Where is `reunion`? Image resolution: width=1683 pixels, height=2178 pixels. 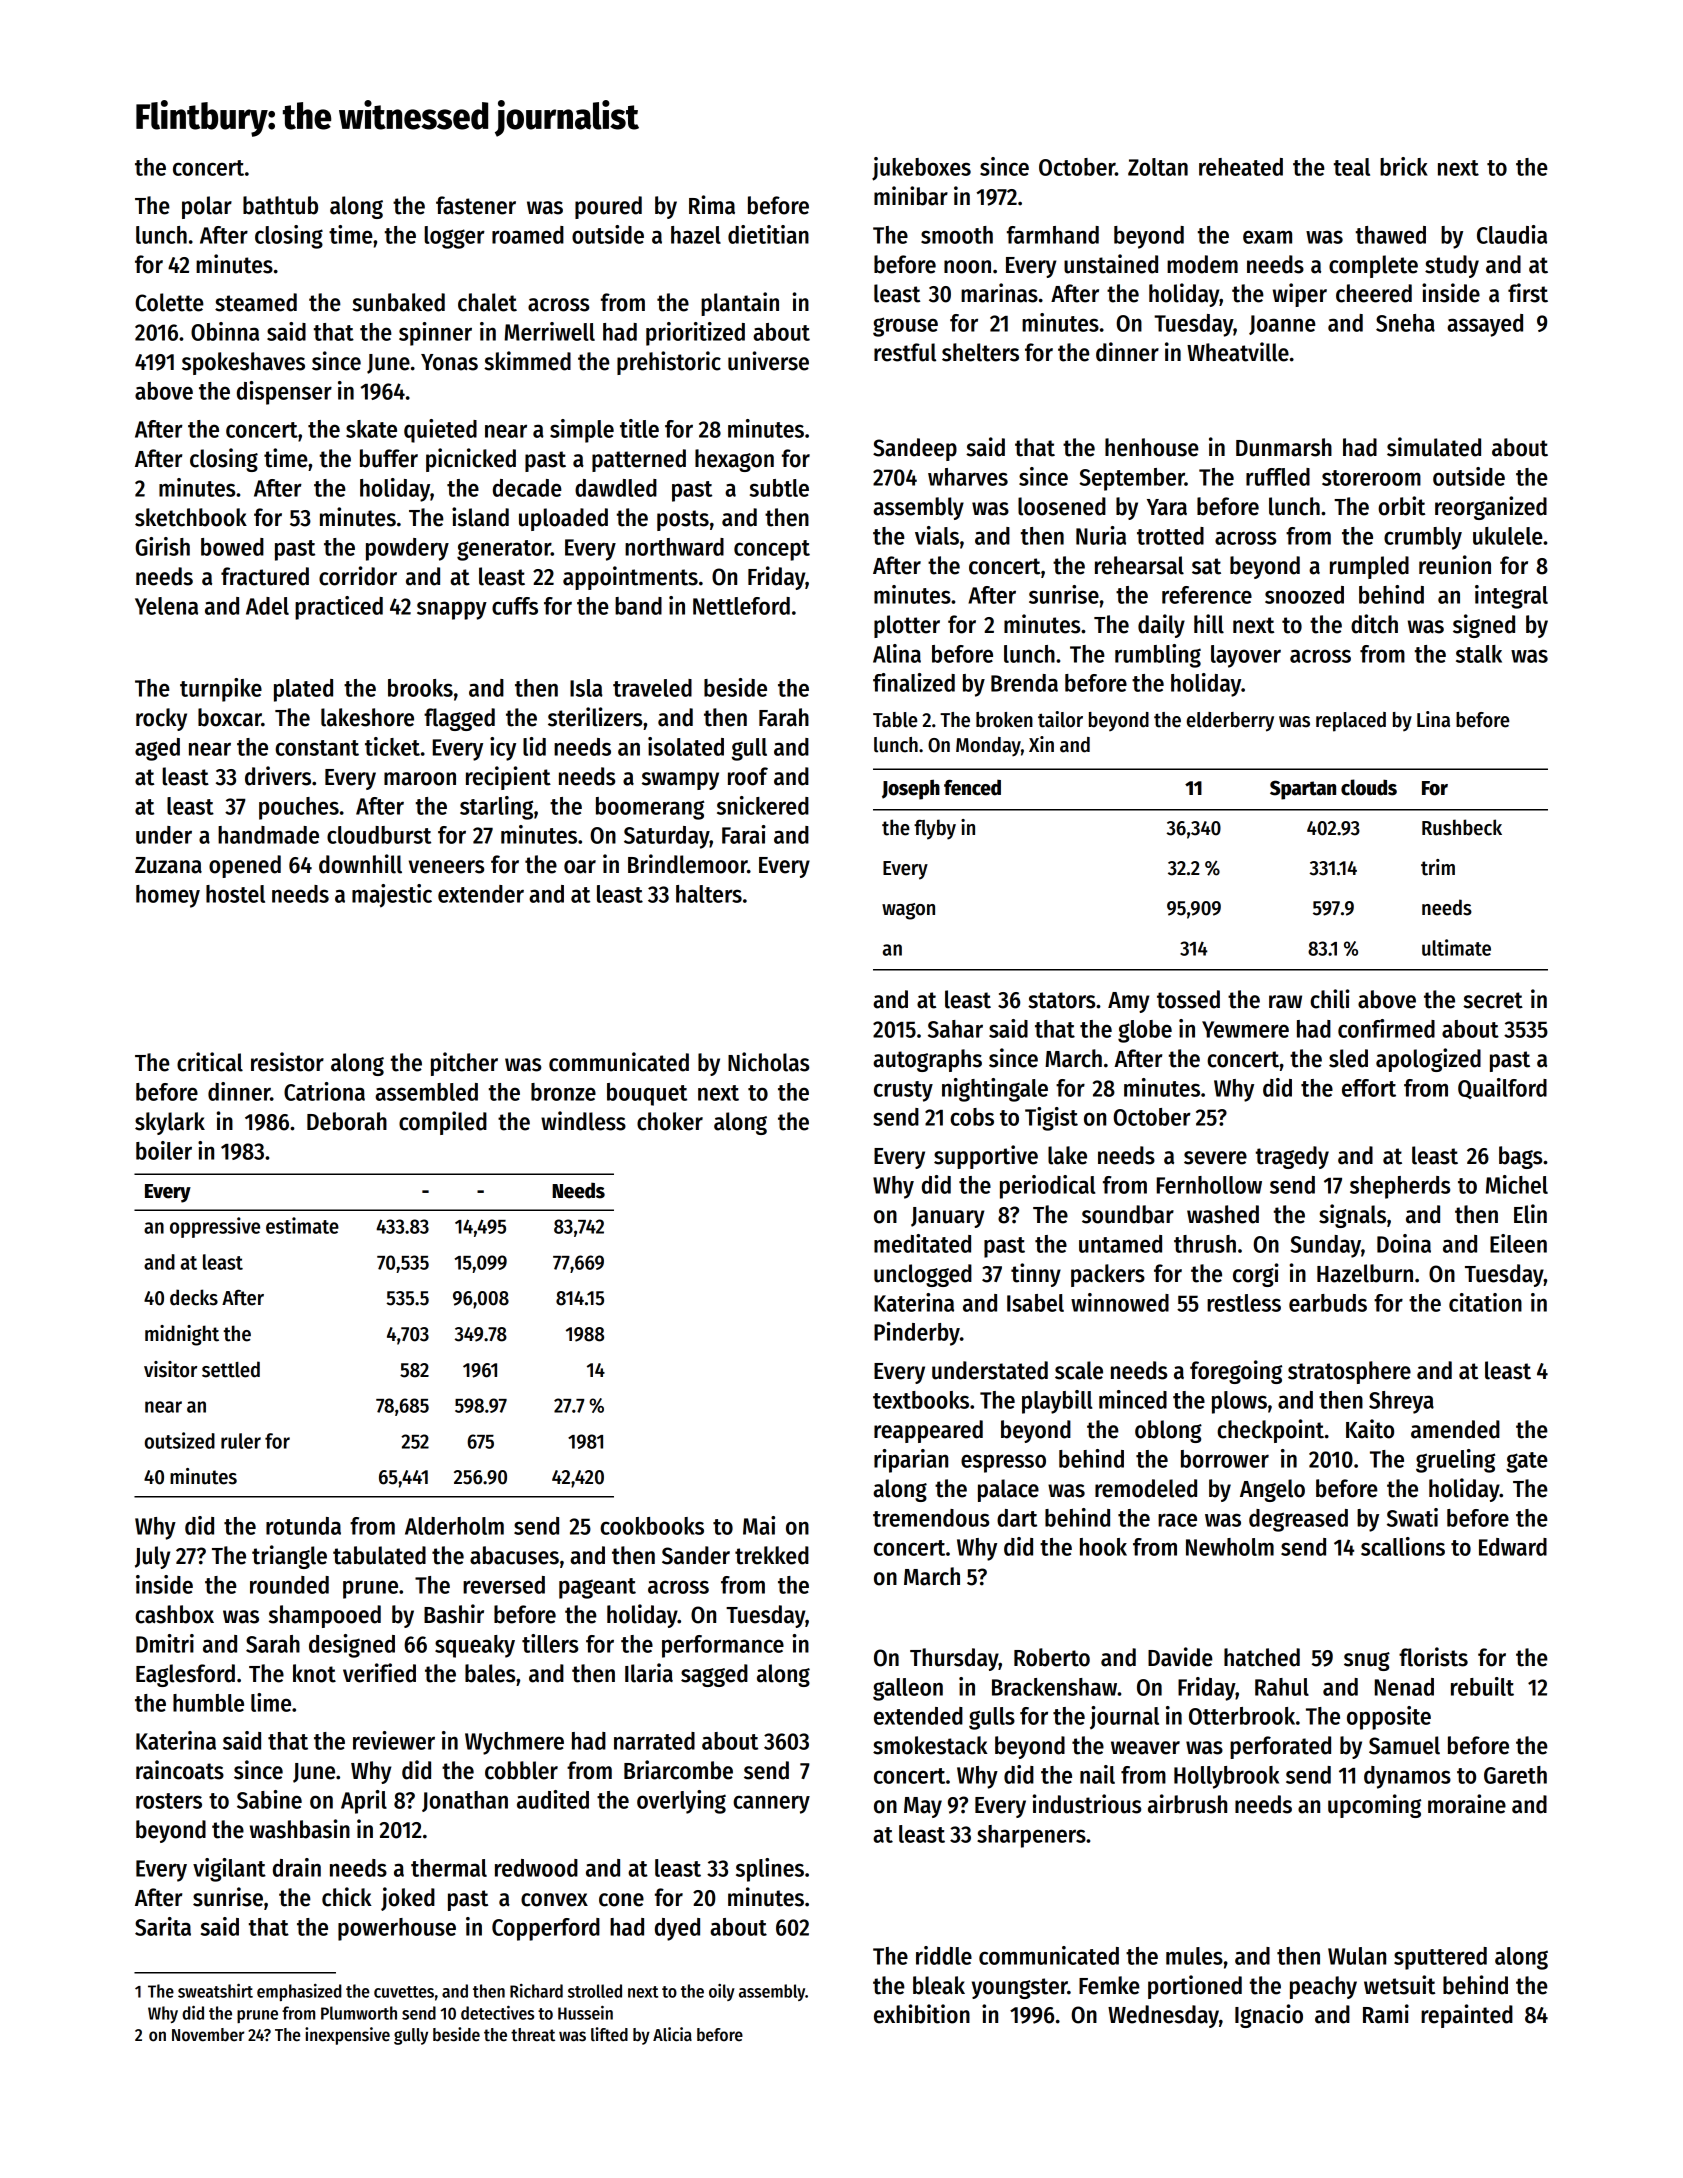
reunion is located at coordinates (1455, 565).
